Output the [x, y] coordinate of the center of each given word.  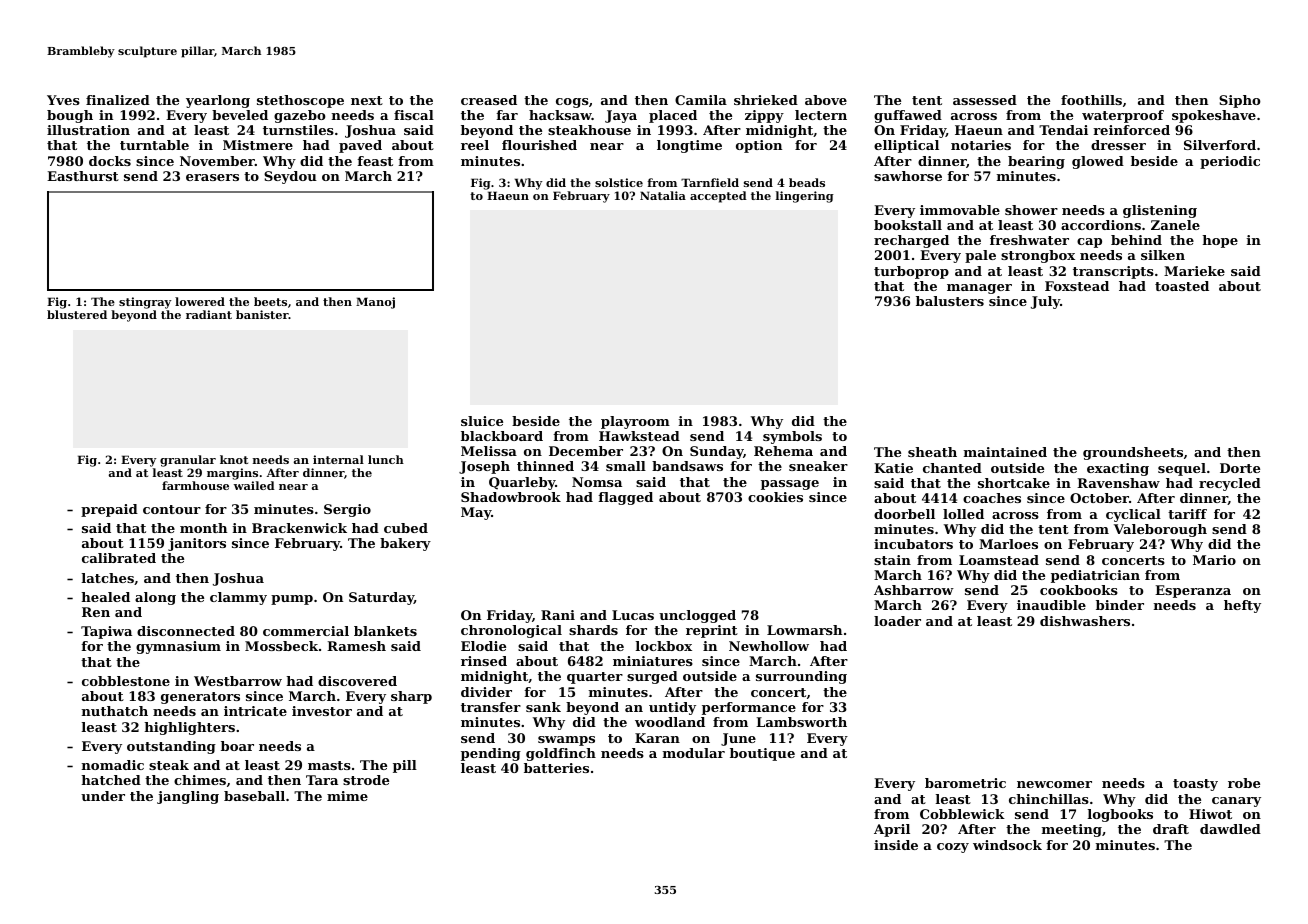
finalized [118, 100]
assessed [985, 100]
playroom [635, 422]
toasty [1195, 785]
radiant [209, 314]
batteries [556, 768]
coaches [992, 498]
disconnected [186, 631]
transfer [491, 707]
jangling [188, 797]
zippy [764, 116]
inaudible [1051, 605]
